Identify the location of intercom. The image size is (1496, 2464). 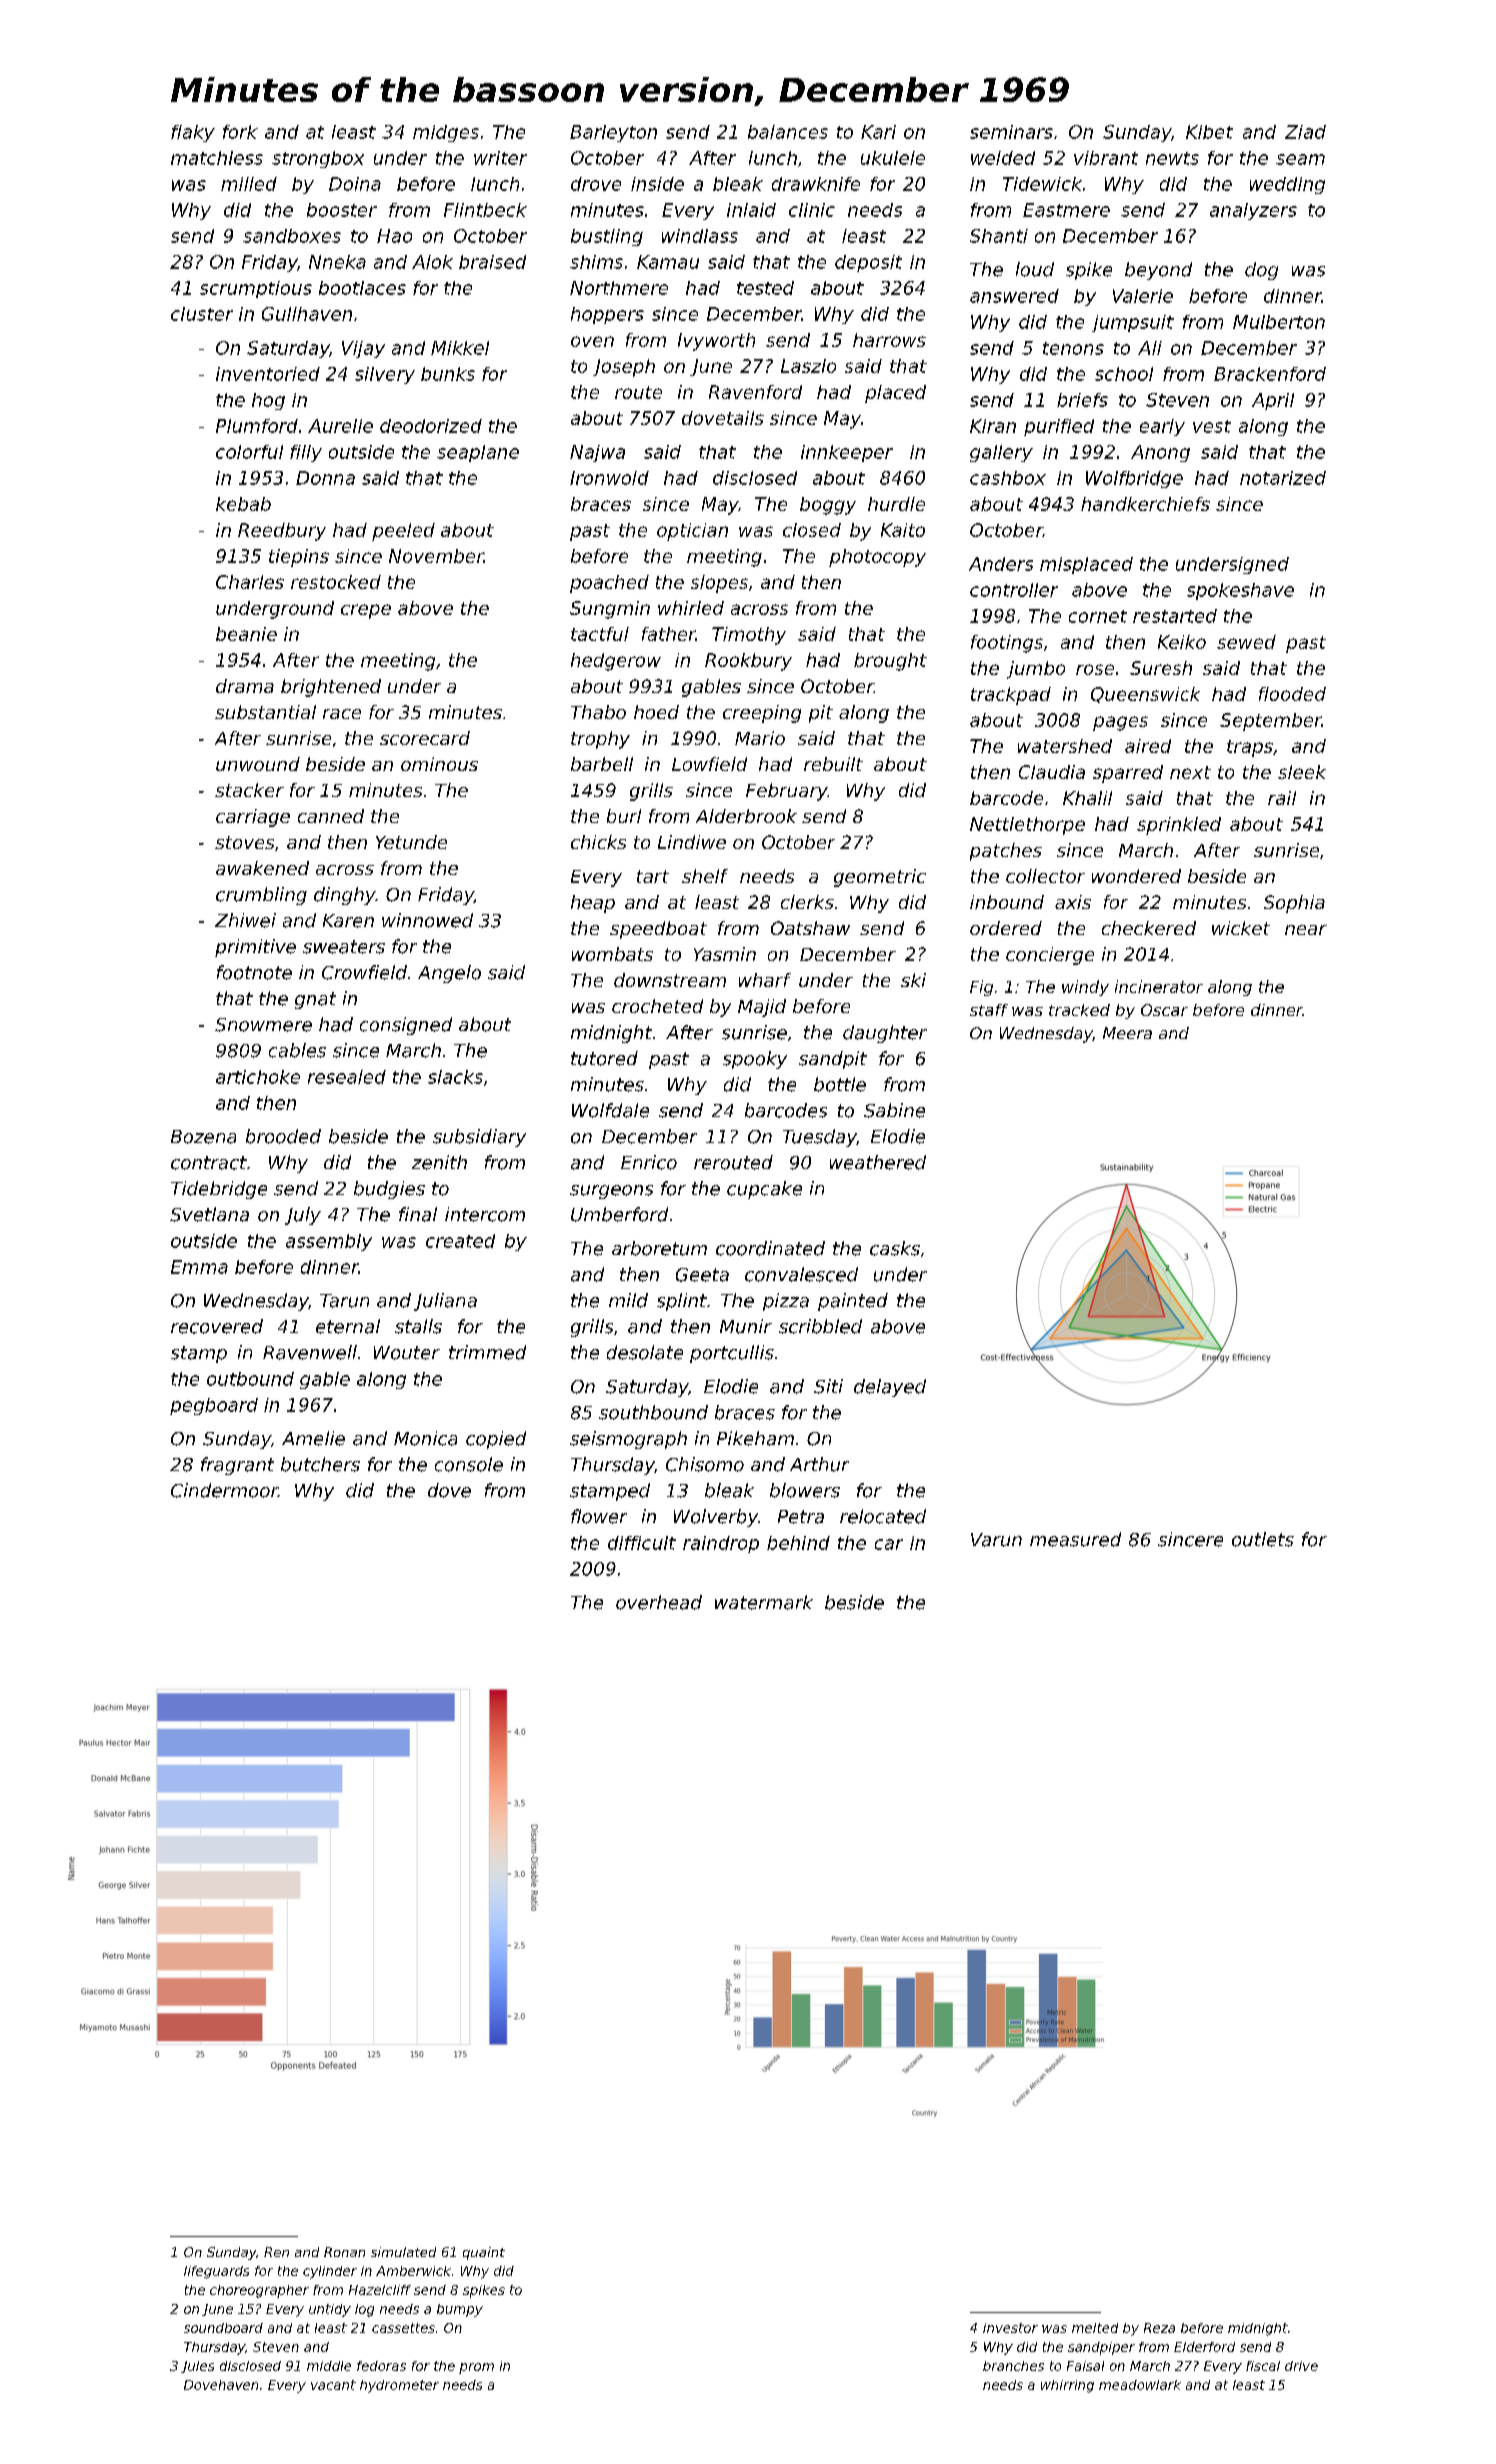
(485, 1214).
